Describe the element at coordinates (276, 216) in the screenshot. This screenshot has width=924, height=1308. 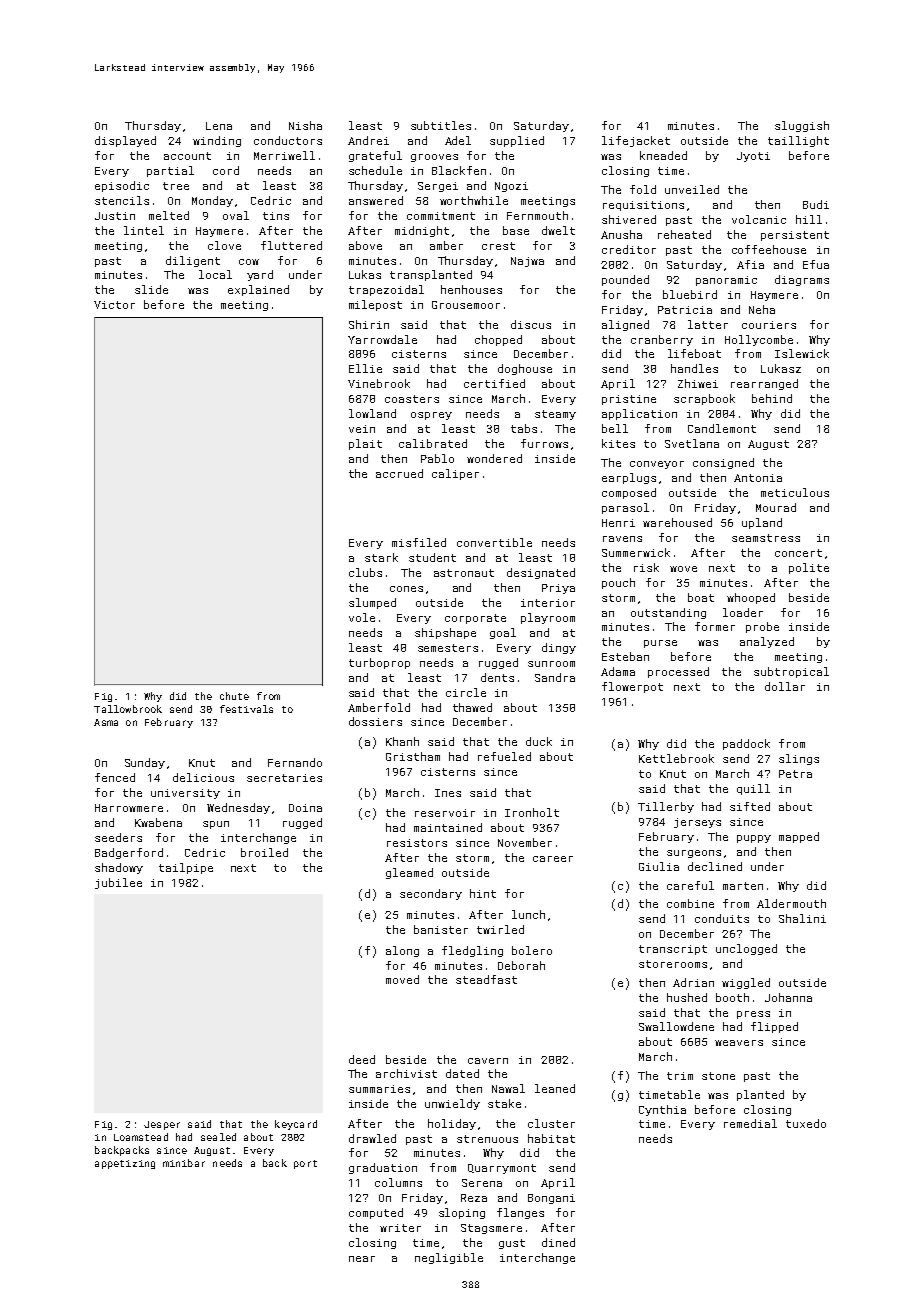
I see `tins` at that location.
